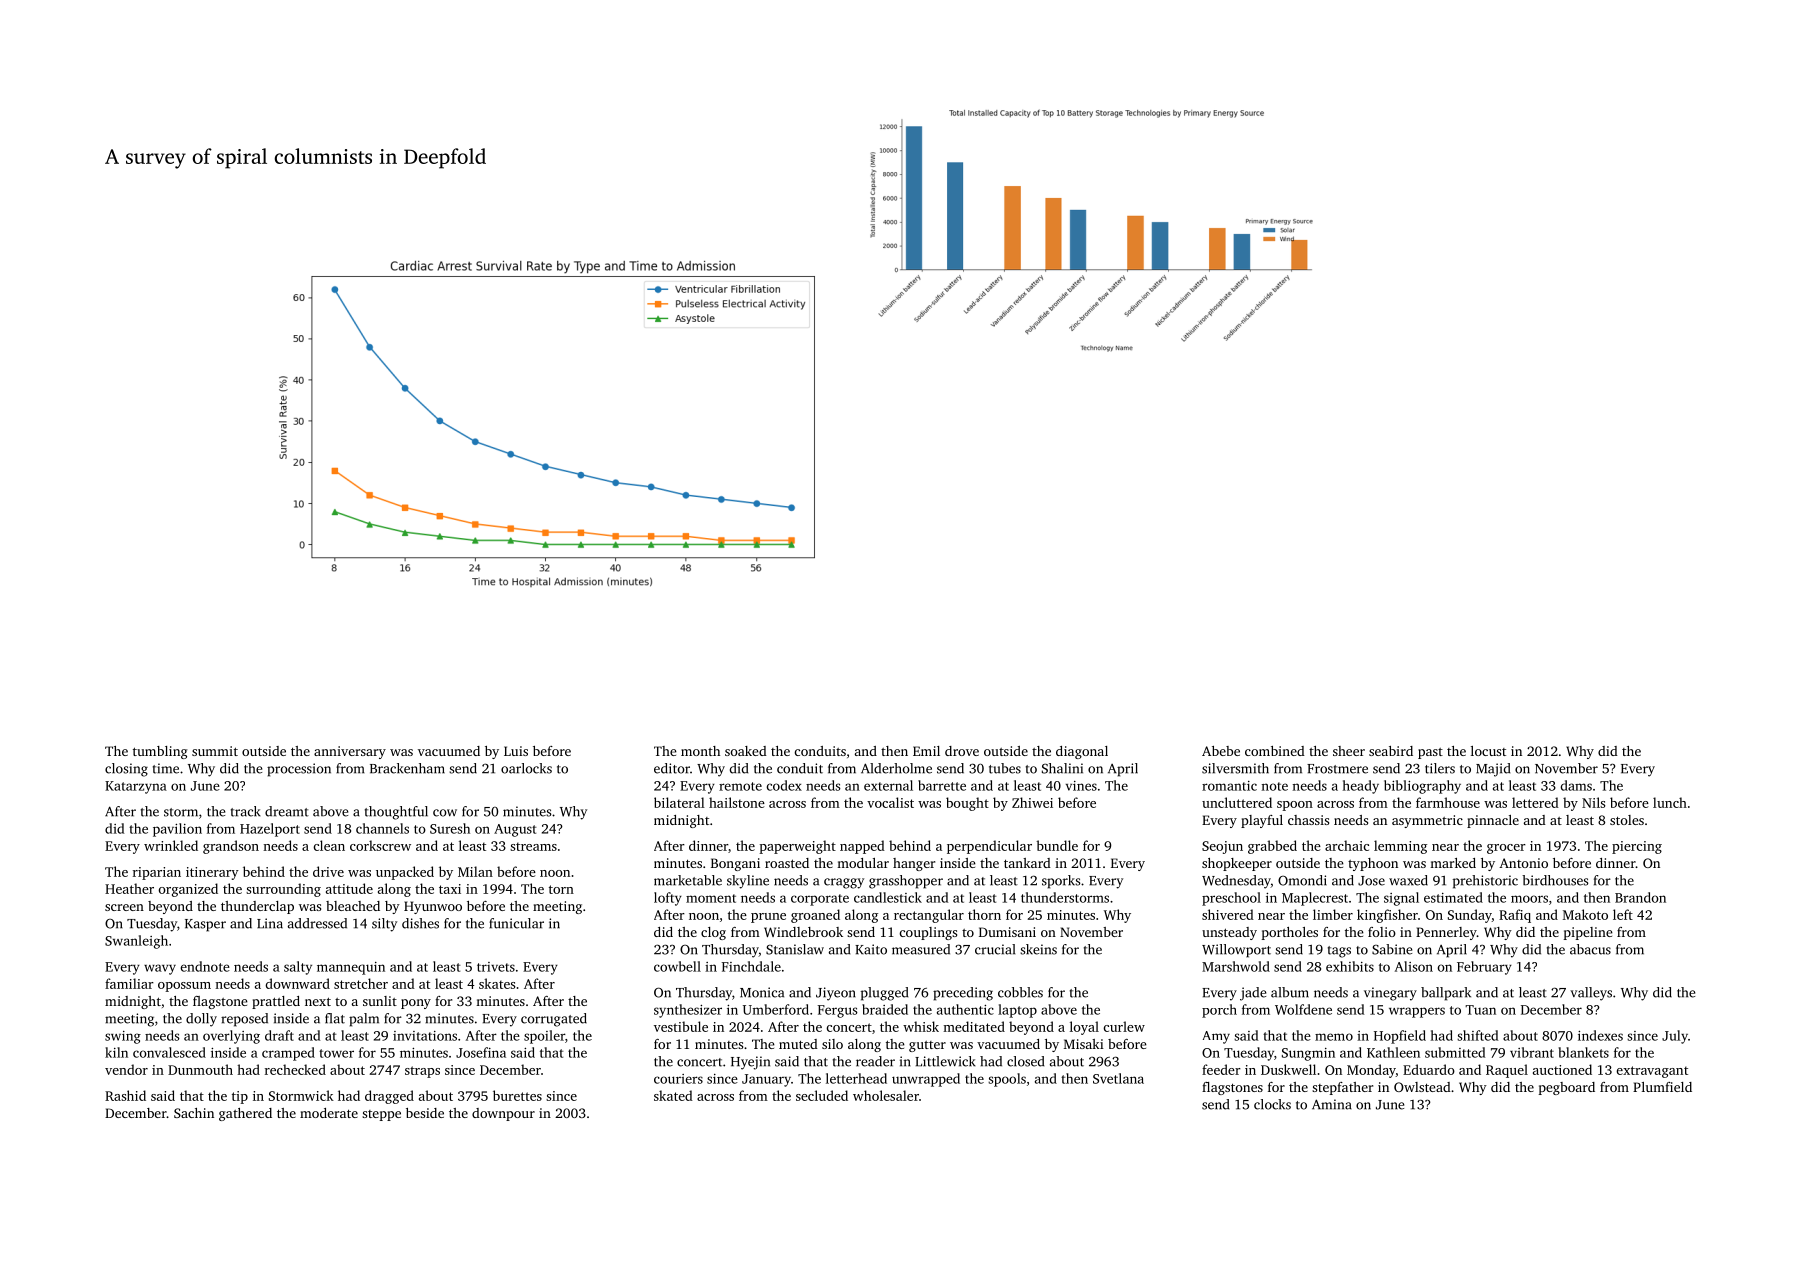 Image resolution: width=1801 pixels, height=1273 pixels. What do you see at coordinates (1084, 1044) in the page?
I see `Misaki` at bounding box center [1084, 1044].
